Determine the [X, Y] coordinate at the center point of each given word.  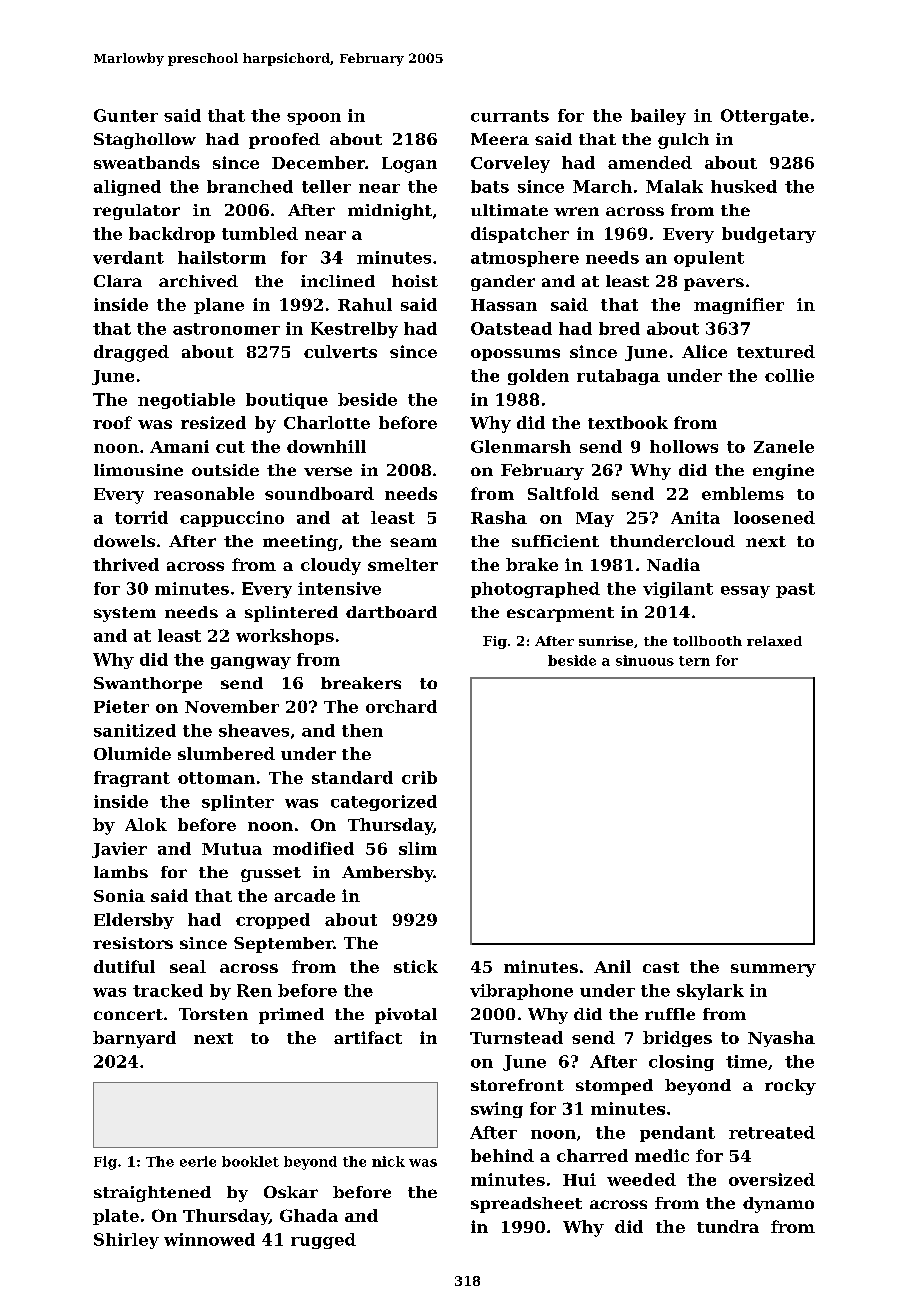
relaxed [774, 641]
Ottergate [765, 117]
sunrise [606, 641]
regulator [136, 212]
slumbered [226, 753]
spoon [314, 119]
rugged [323, 1241]
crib [419, 777]
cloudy [331, 566]
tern [694, 661]
